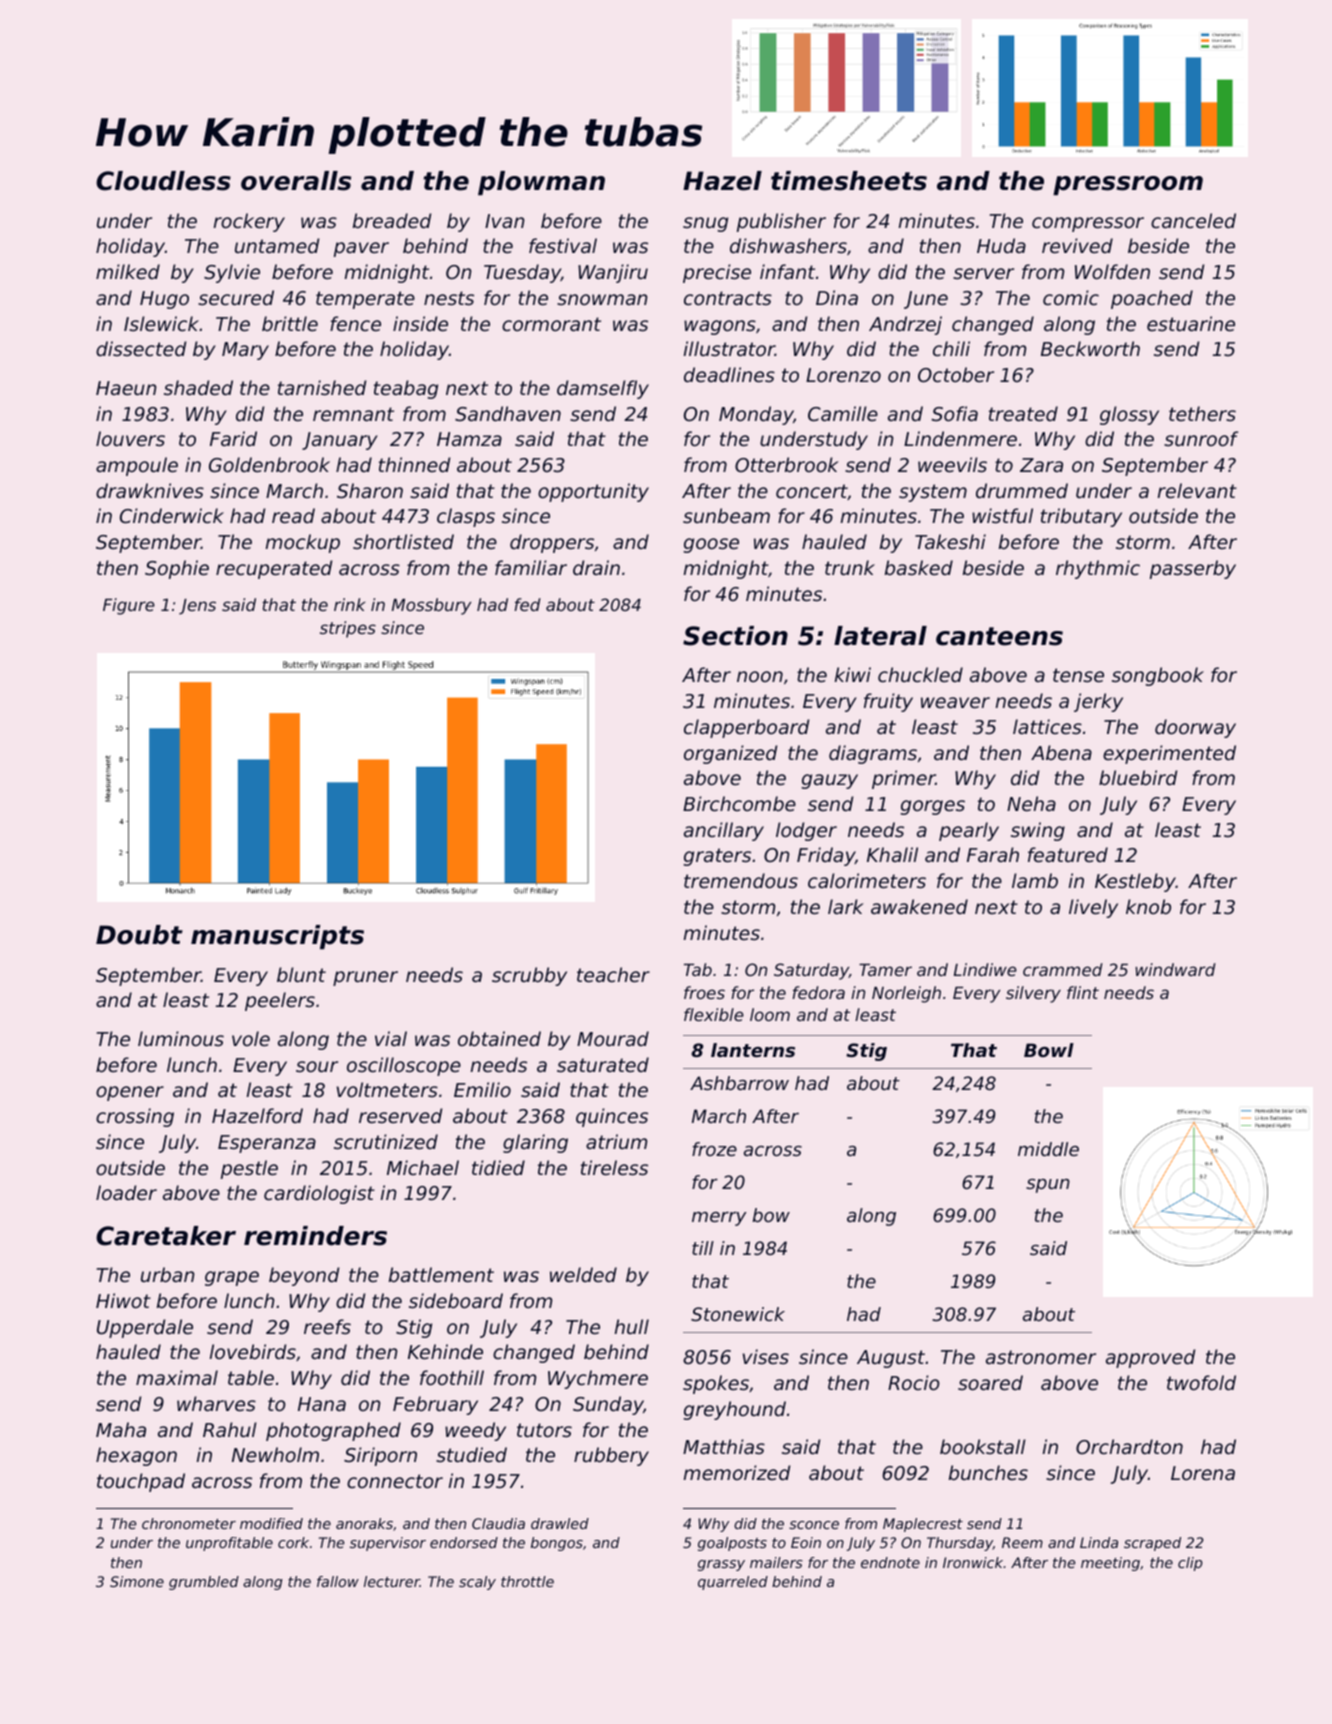 The width and height of the screenshot is (1332, 1724). What do you see at coordinates (141, 1482) in the screenshot?
I see `touchpad` at bounding box center [141, 1482].
